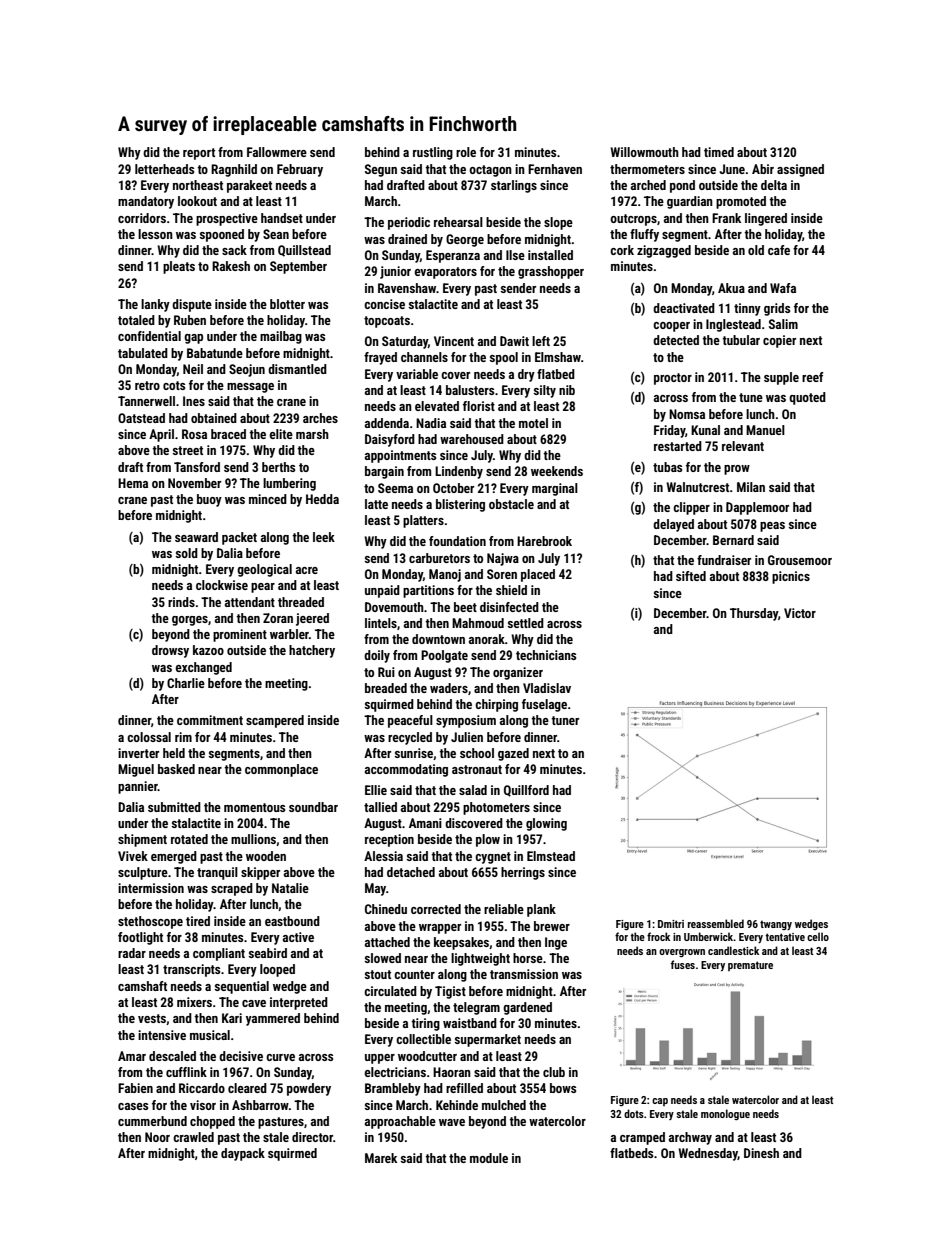 This screenshot has height=1233, width=952. I want to click on module, so click(489, 1158).
